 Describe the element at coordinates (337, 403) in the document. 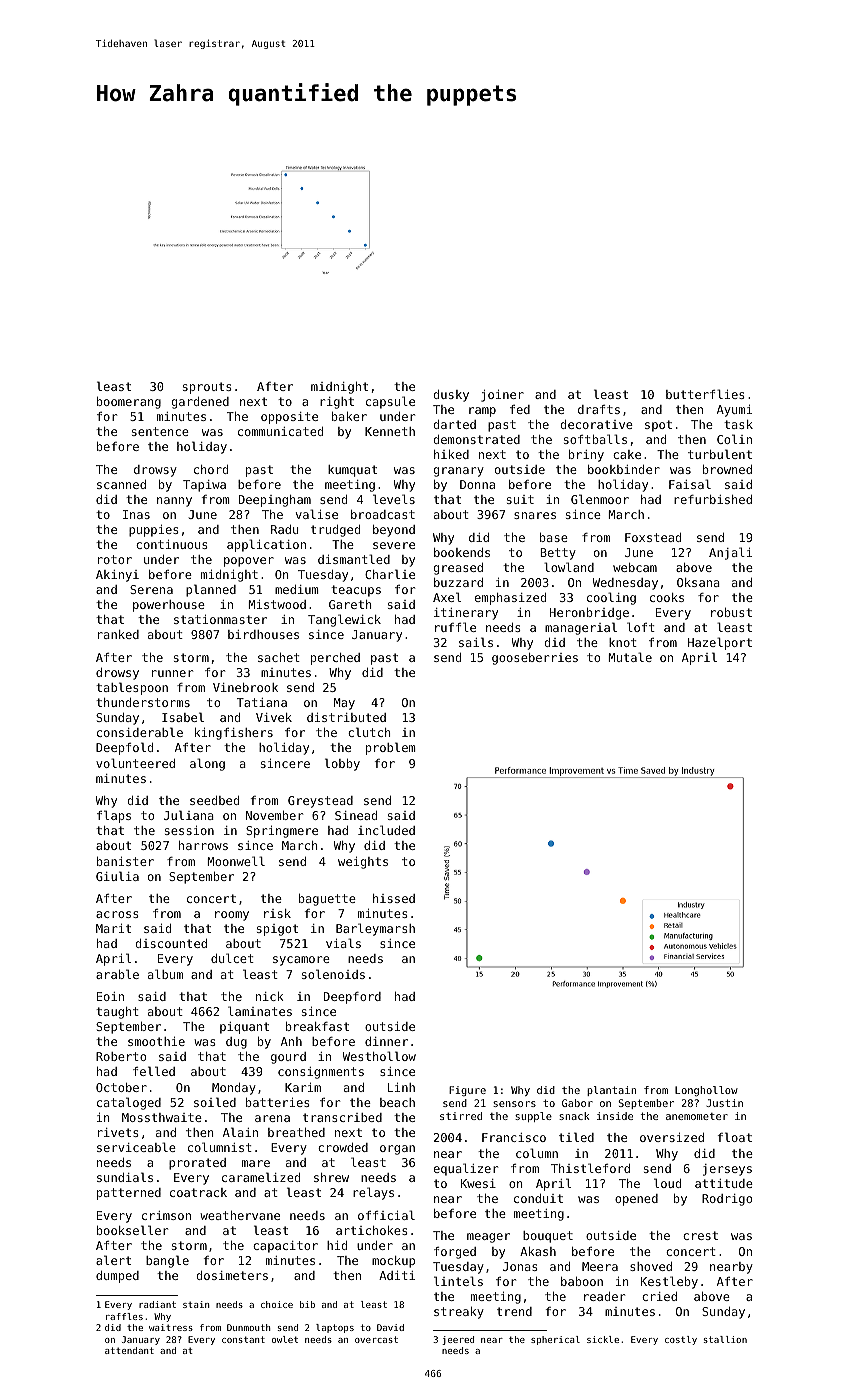

I see `right` at that location.
